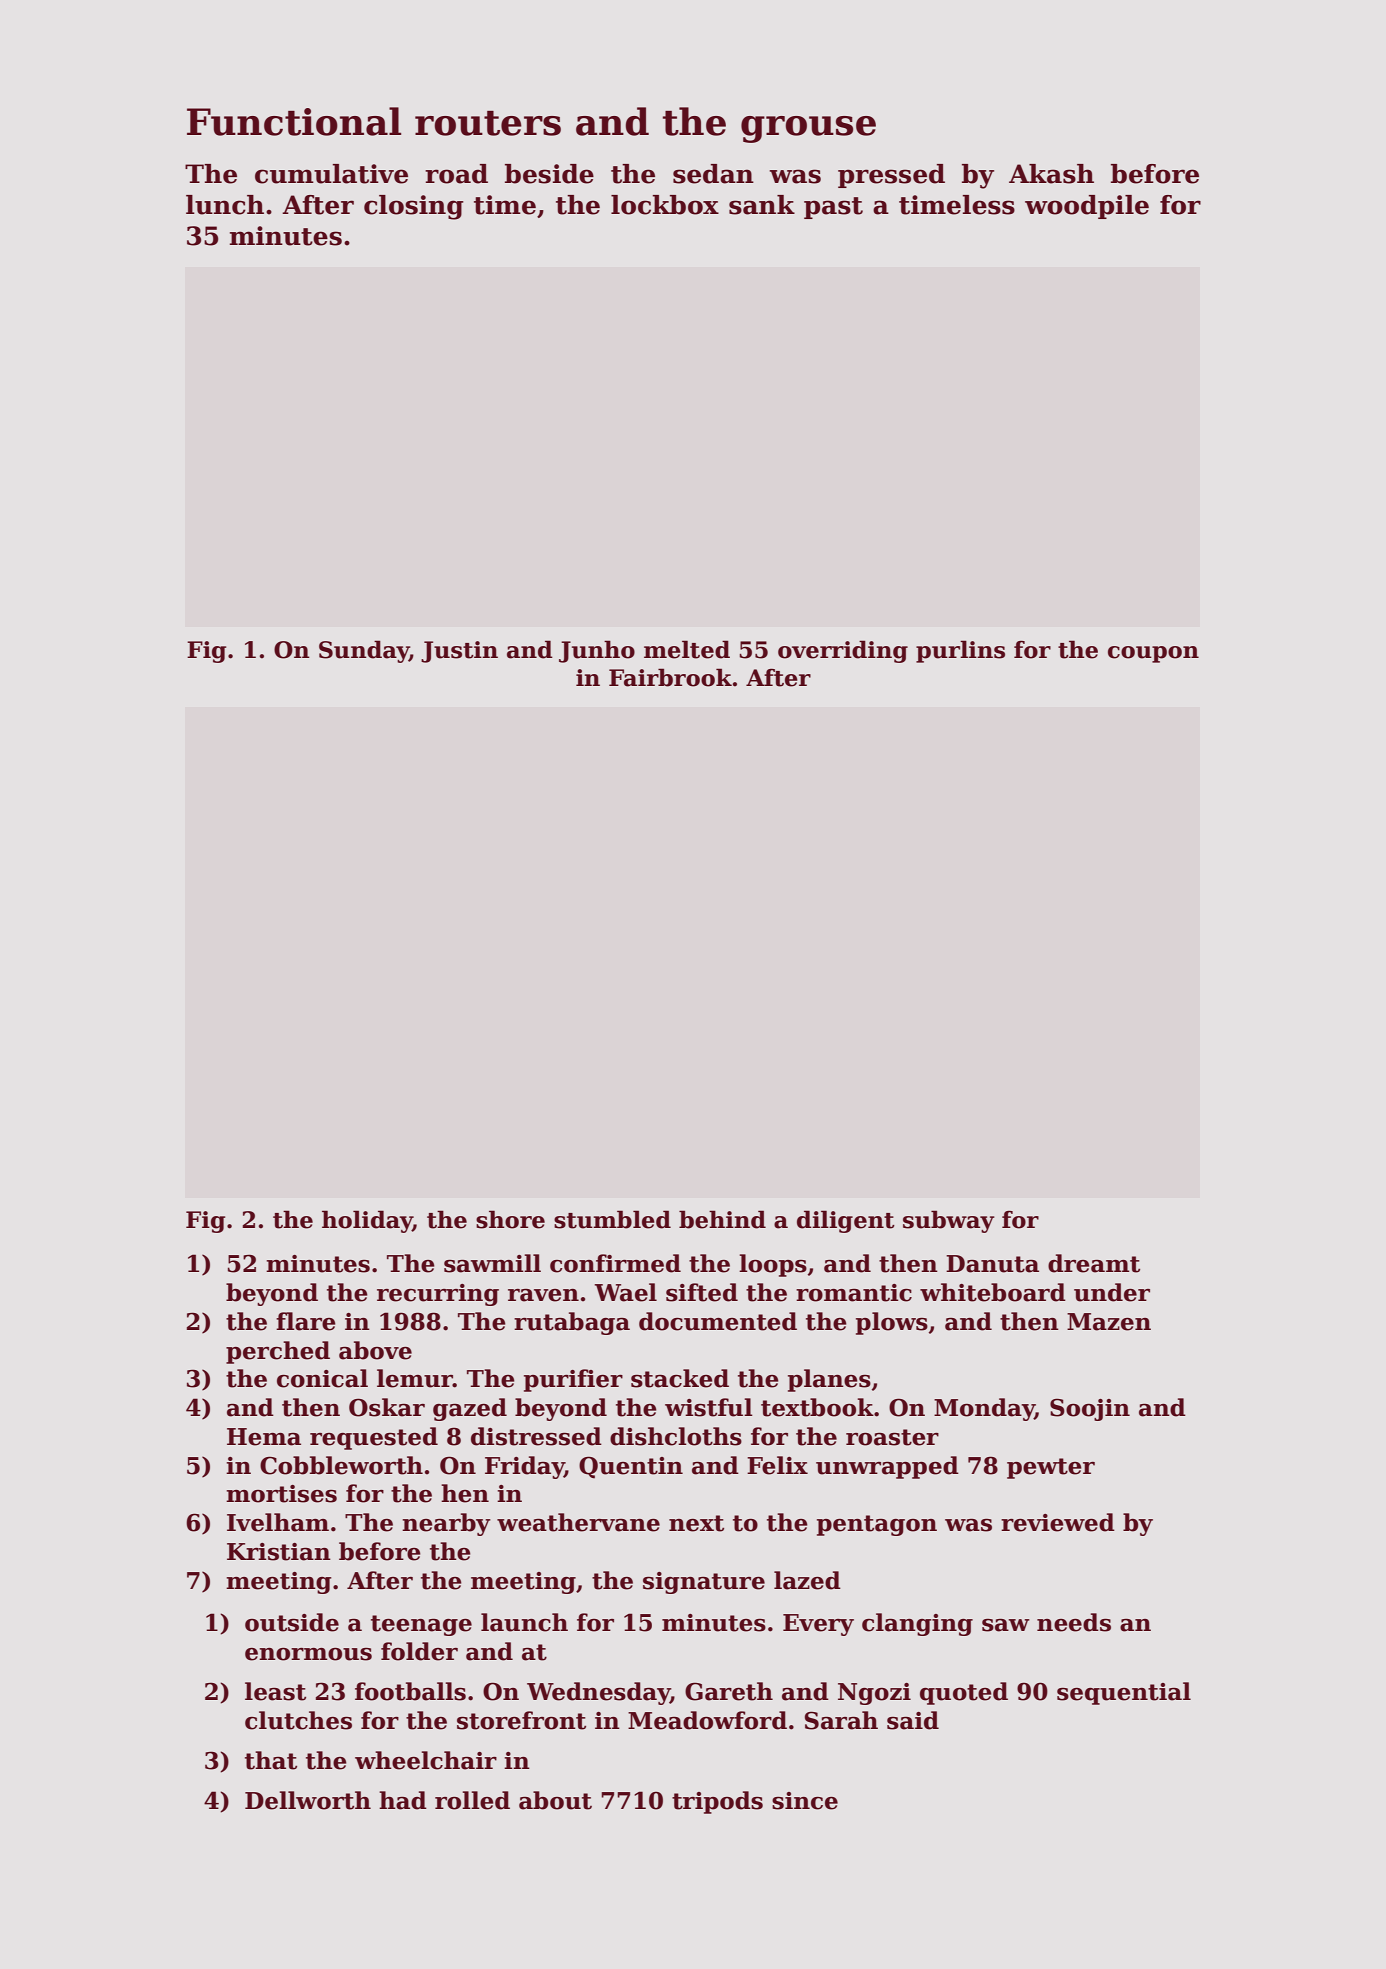 The height and width of the page is (1969, 1386). I want to click on grouse, so click(808, 129).
